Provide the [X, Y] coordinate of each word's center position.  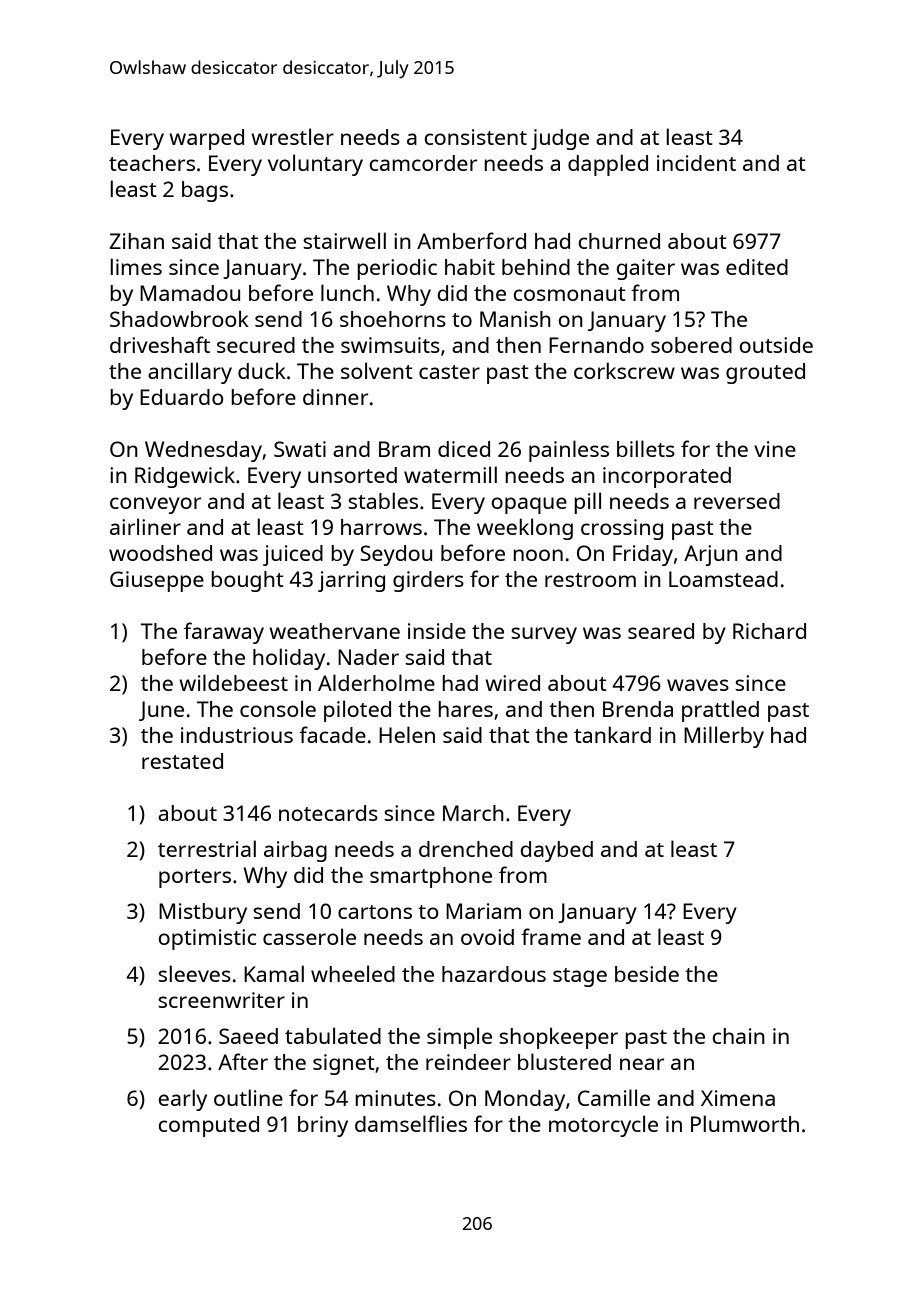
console [278, 708]
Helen [407, 734]
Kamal [274, 973]
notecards [328, 813]
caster [449, 372]
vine [775, 449]
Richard [769, 631]
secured [256, 345]
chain [738, 1036]
